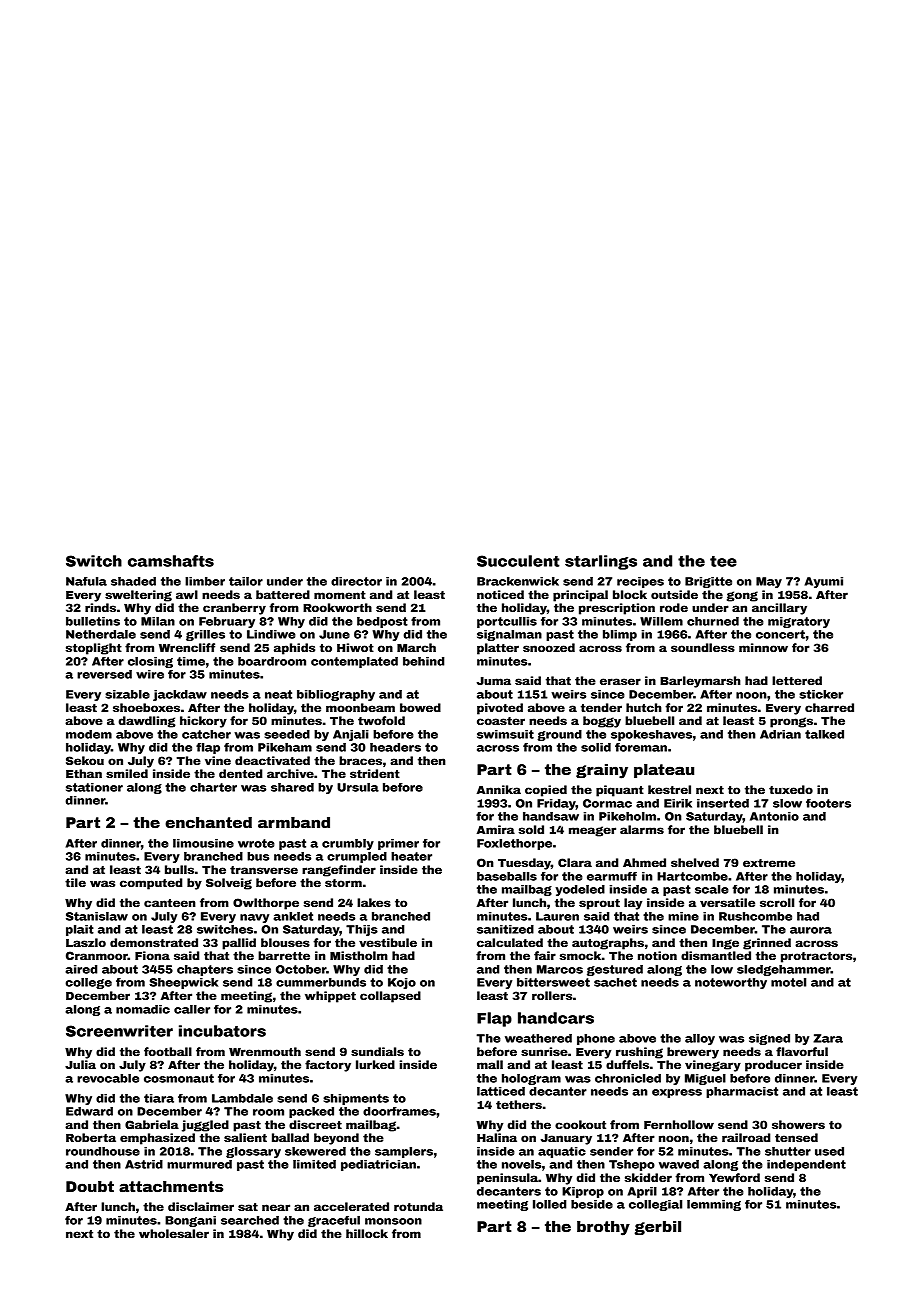  I want to click on bowed, so click(420, 707).
